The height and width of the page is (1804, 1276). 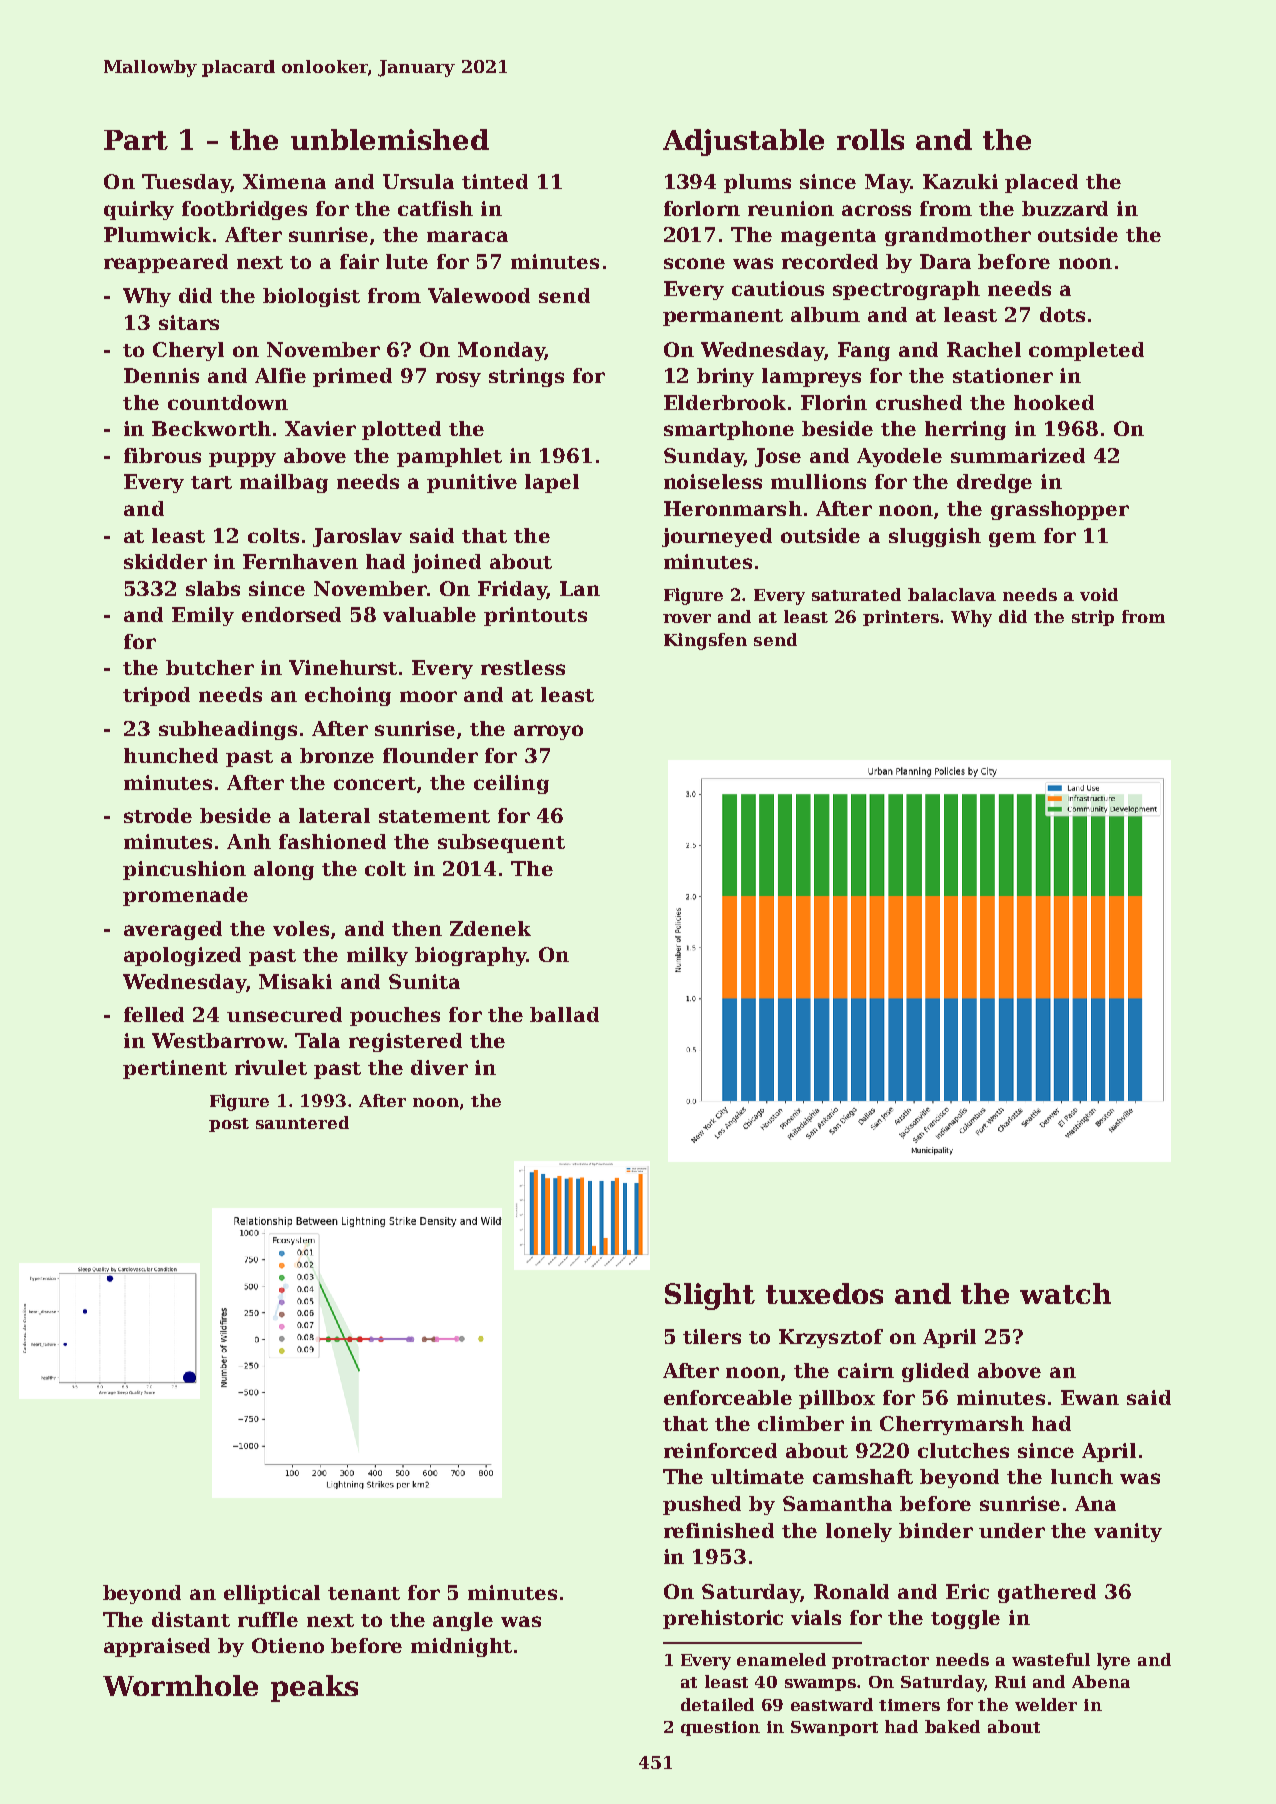 I want to click on question, so click(x=720, y=1728).
